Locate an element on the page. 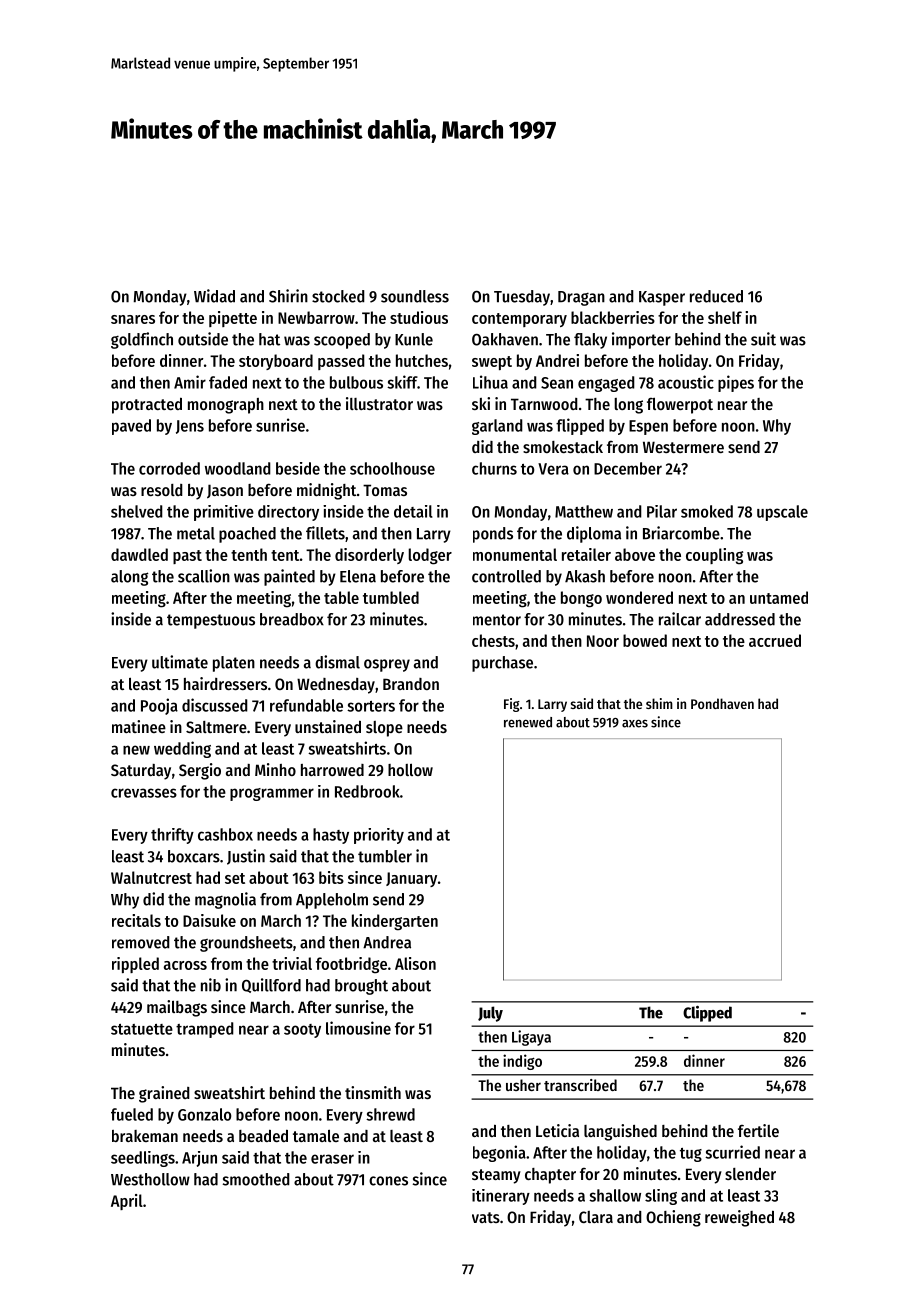 This image has height=1308, width=924. Clipped is located at coordinates (707, 1014).
